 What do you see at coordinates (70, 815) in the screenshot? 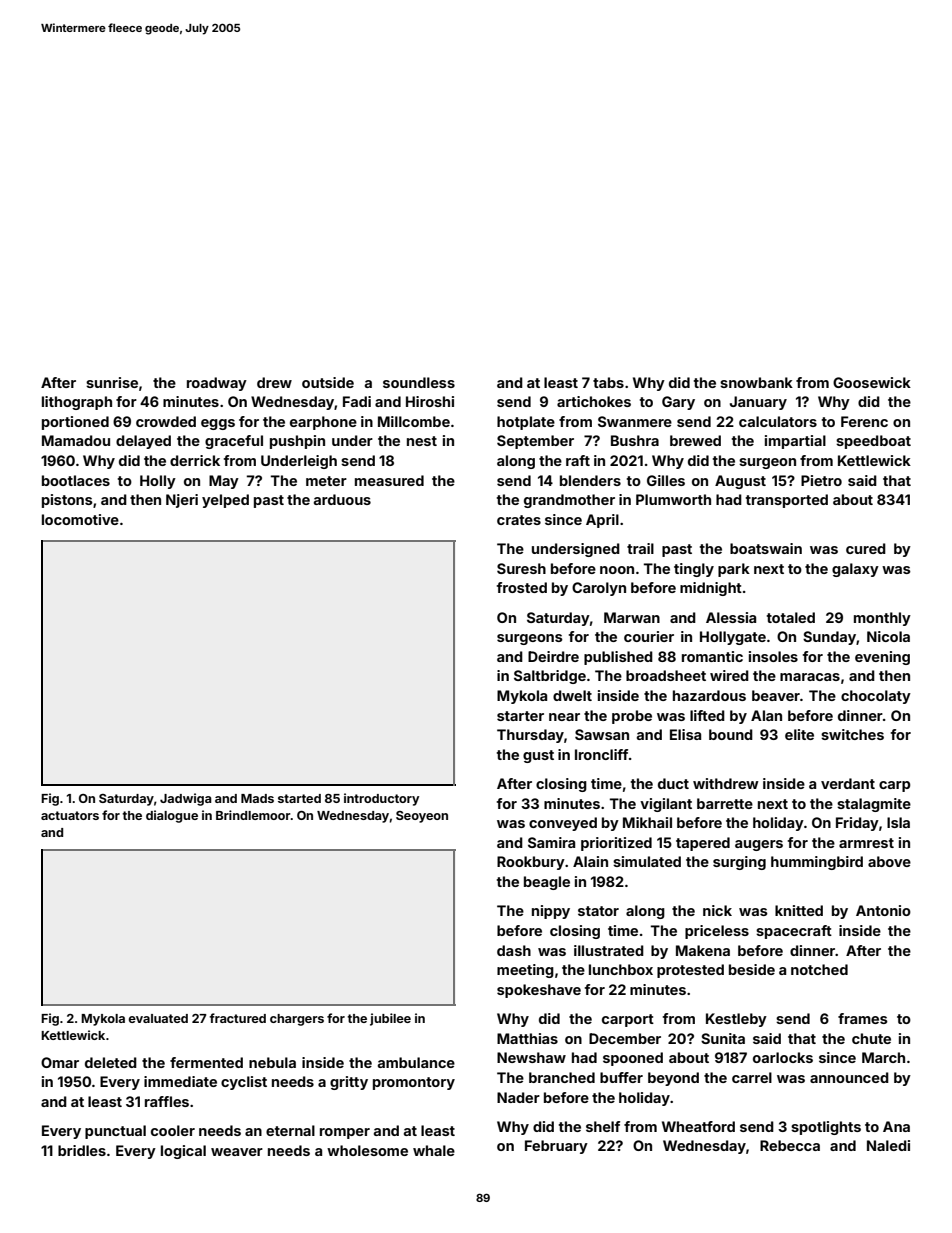
I see `actuators` at bounding box center [70, 815].
